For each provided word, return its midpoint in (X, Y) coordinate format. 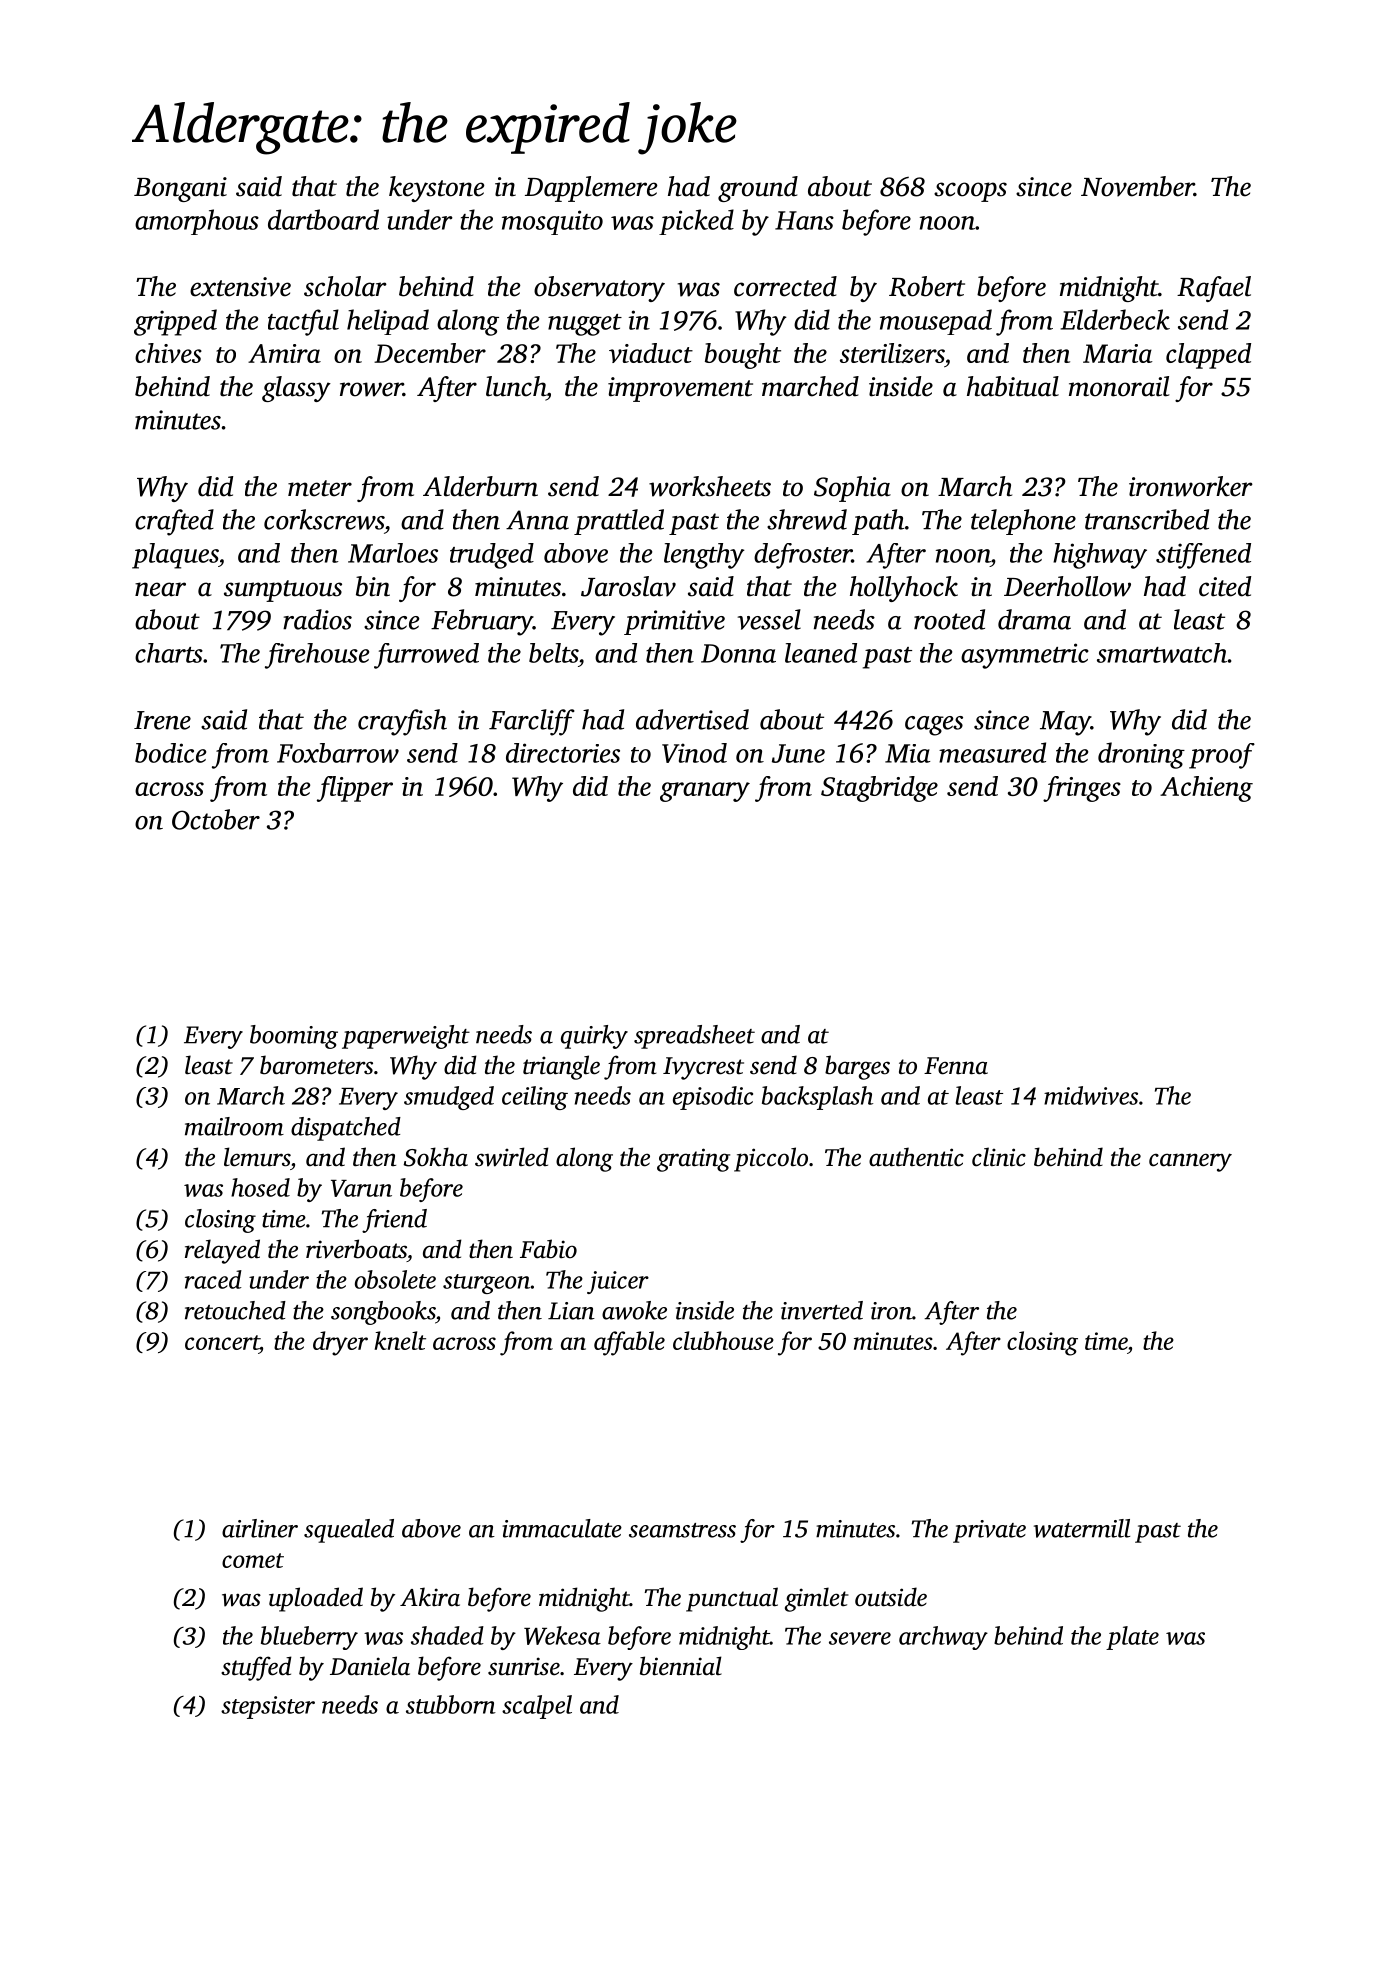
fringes (1082, 789)
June (798, 753)
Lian (571, 1311)
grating (693, 1160)
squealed (349, 1531)
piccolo (771, 1159)
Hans (804, 220)
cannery (1190, 1162)
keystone (436, 189)
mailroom (234, 1126)
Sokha (435, 1157)
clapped (1208, 356)
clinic (999, 1157)
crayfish (402, 722)
